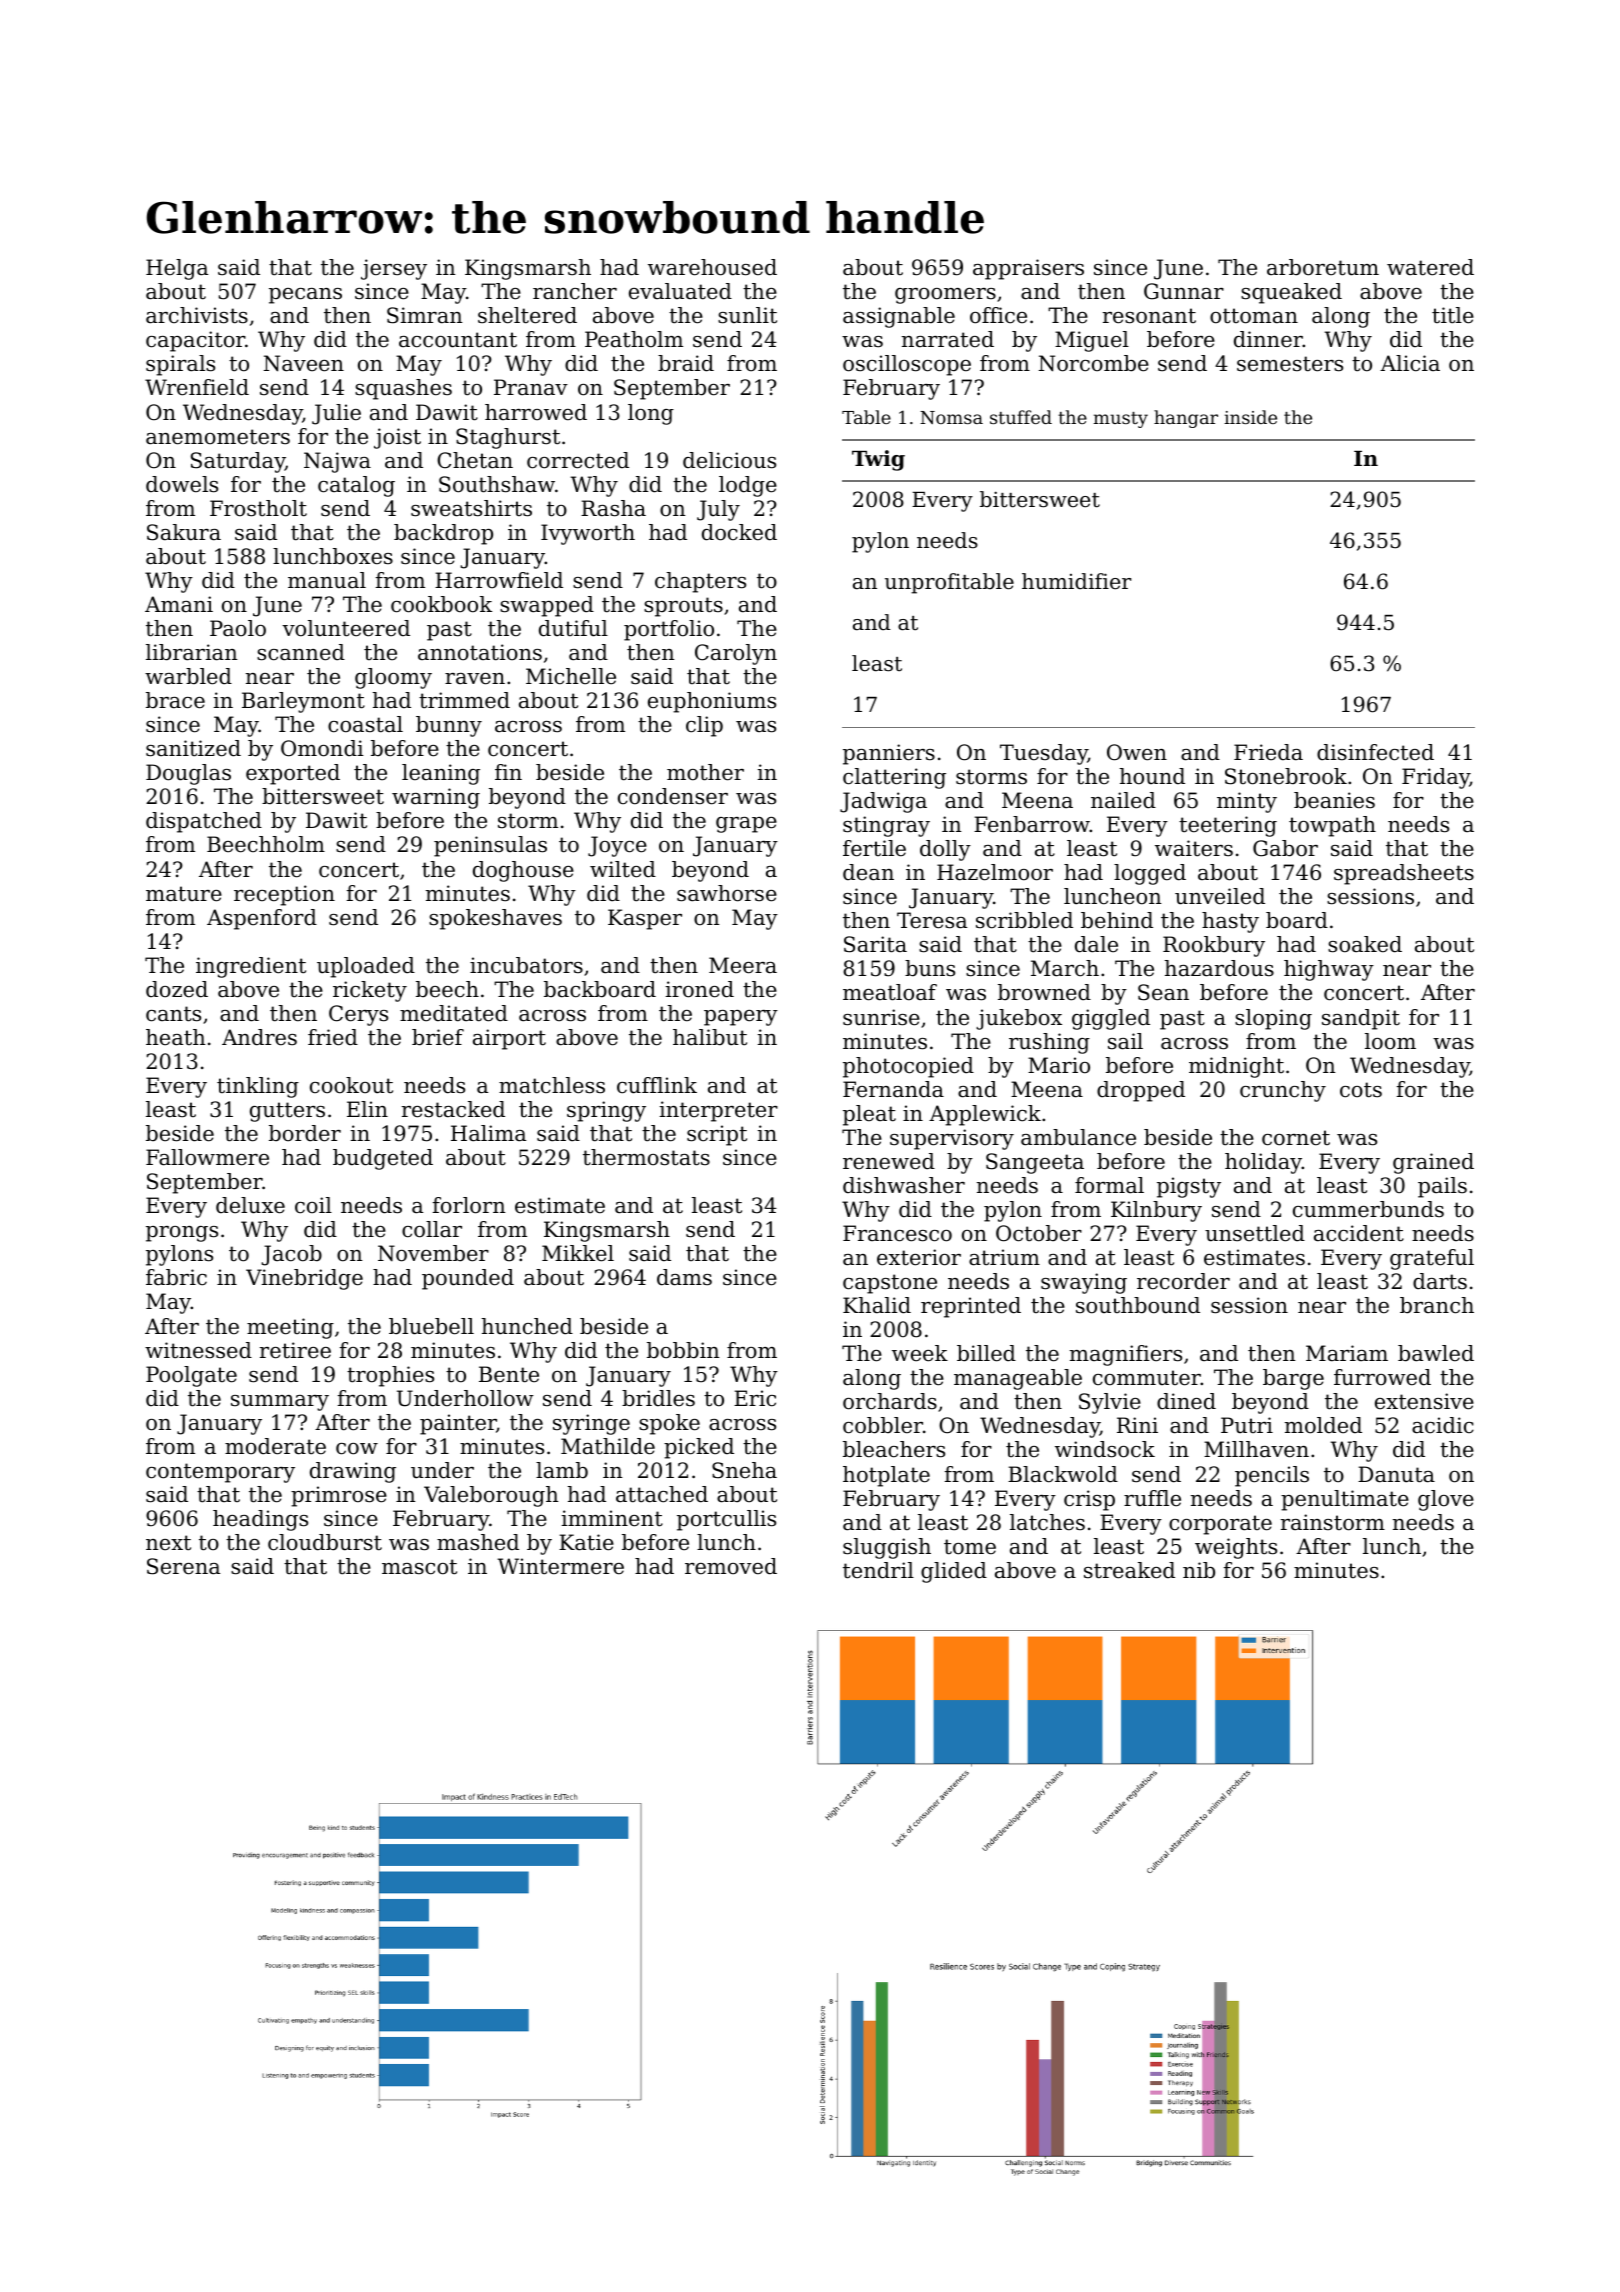  Describe the element at coordinates (183, 1566) in the page. I see `Serena` at that location.
